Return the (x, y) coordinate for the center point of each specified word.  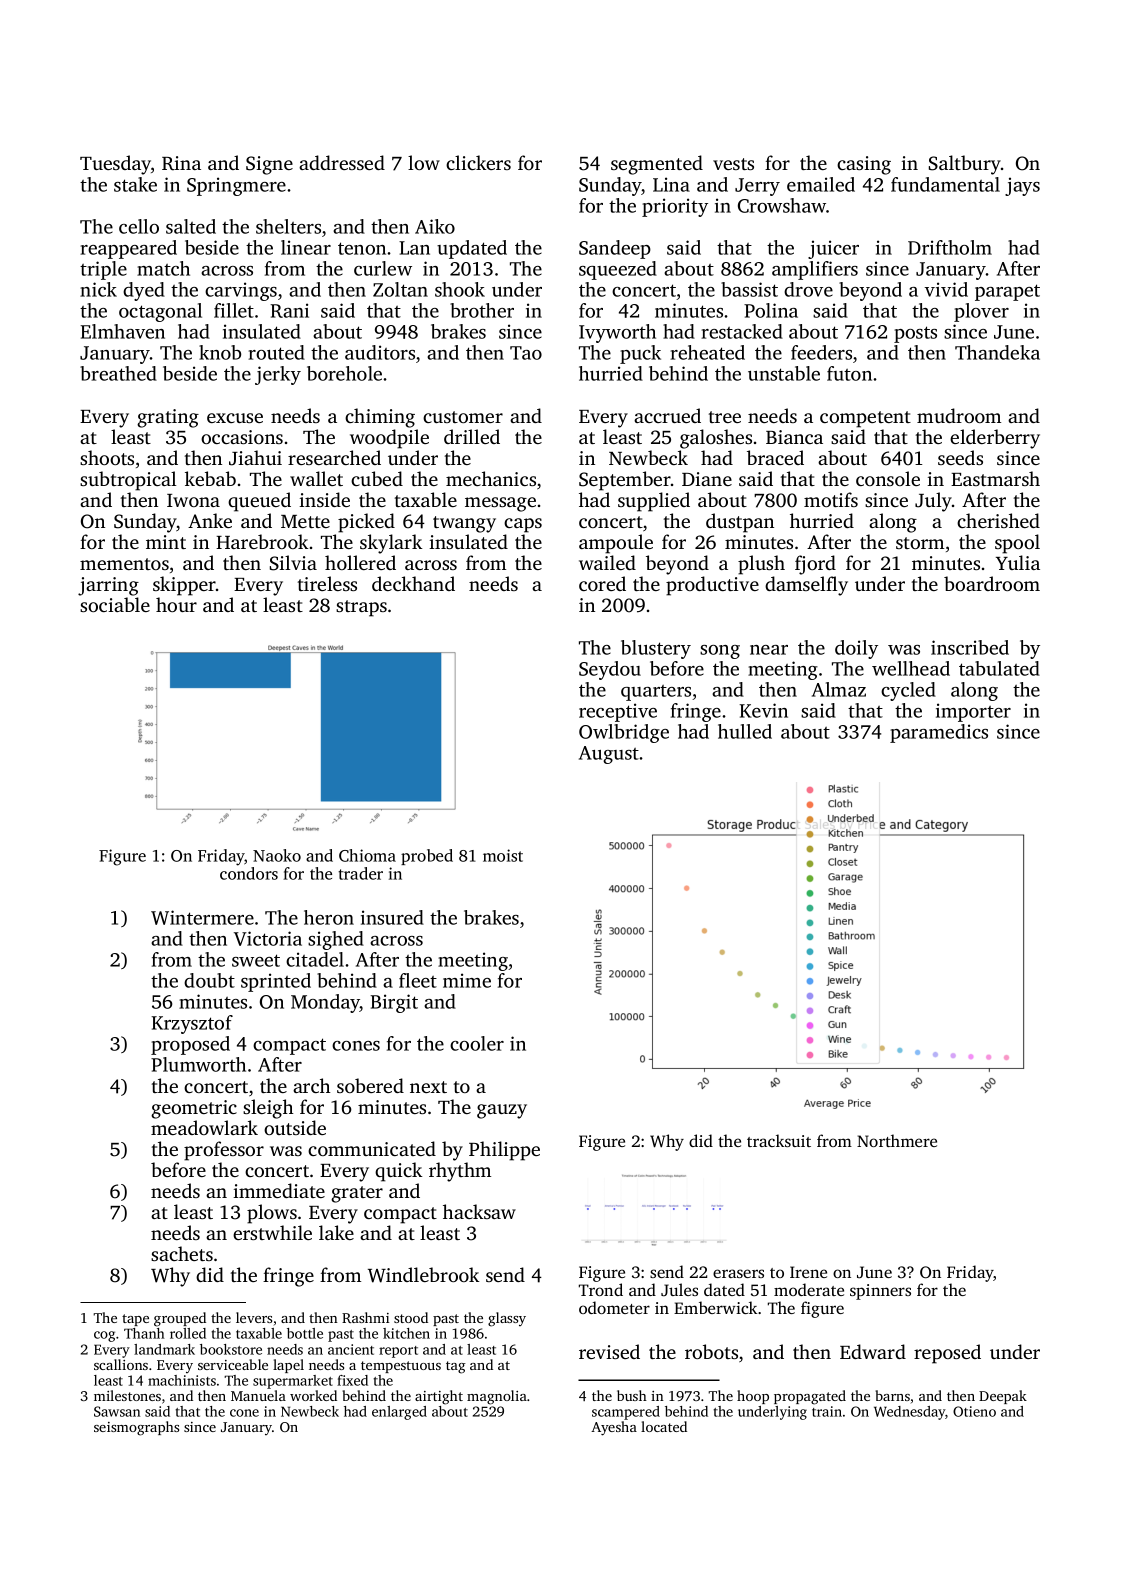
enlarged (399, 1413)
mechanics (491, 478)
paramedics (939, 733)
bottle (305, 1333)
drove (808, 289)
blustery (656, 649)
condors (249, 873)
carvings (241, 291)
